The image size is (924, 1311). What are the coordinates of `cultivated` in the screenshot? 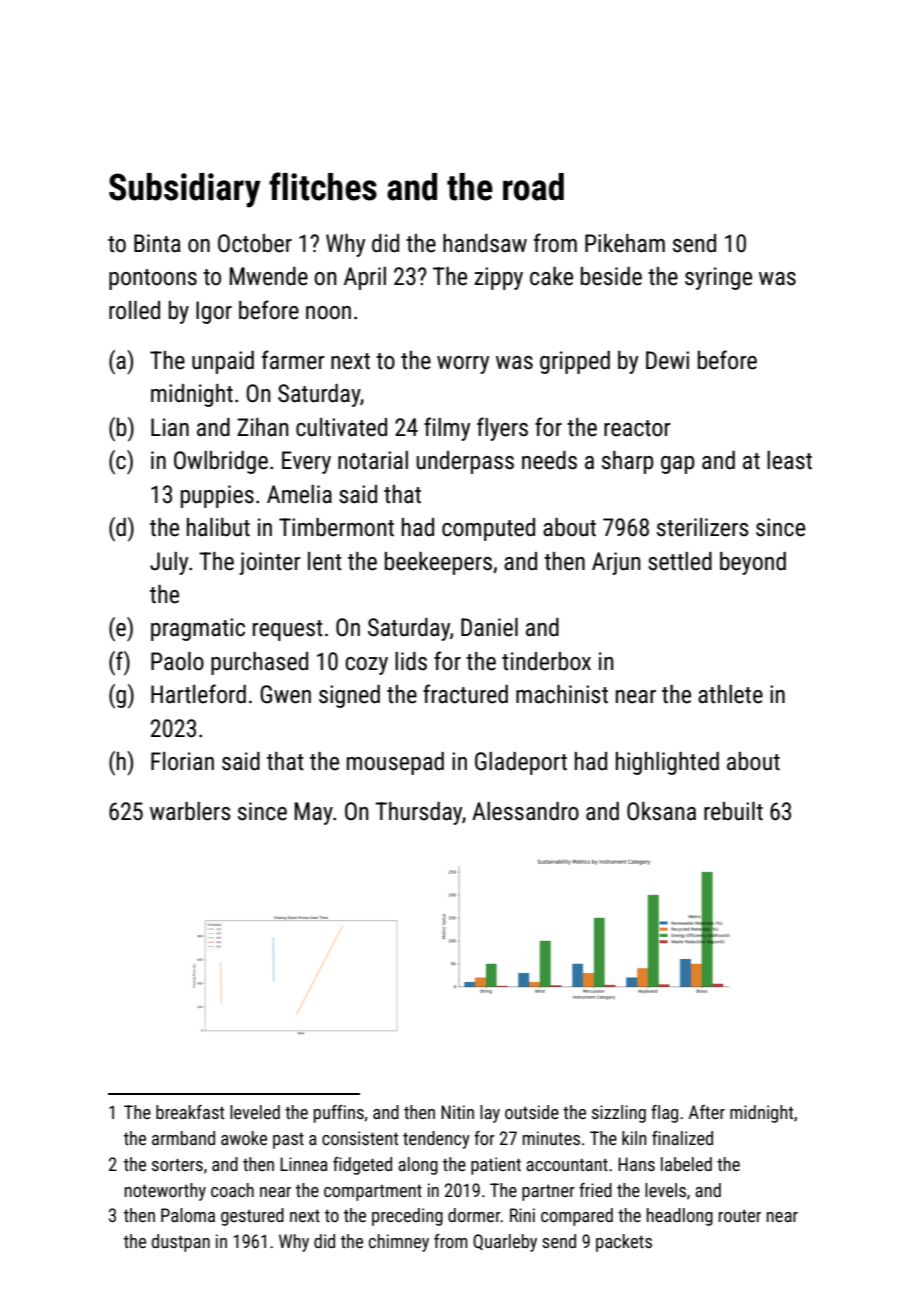 It's located at (341, 427).
